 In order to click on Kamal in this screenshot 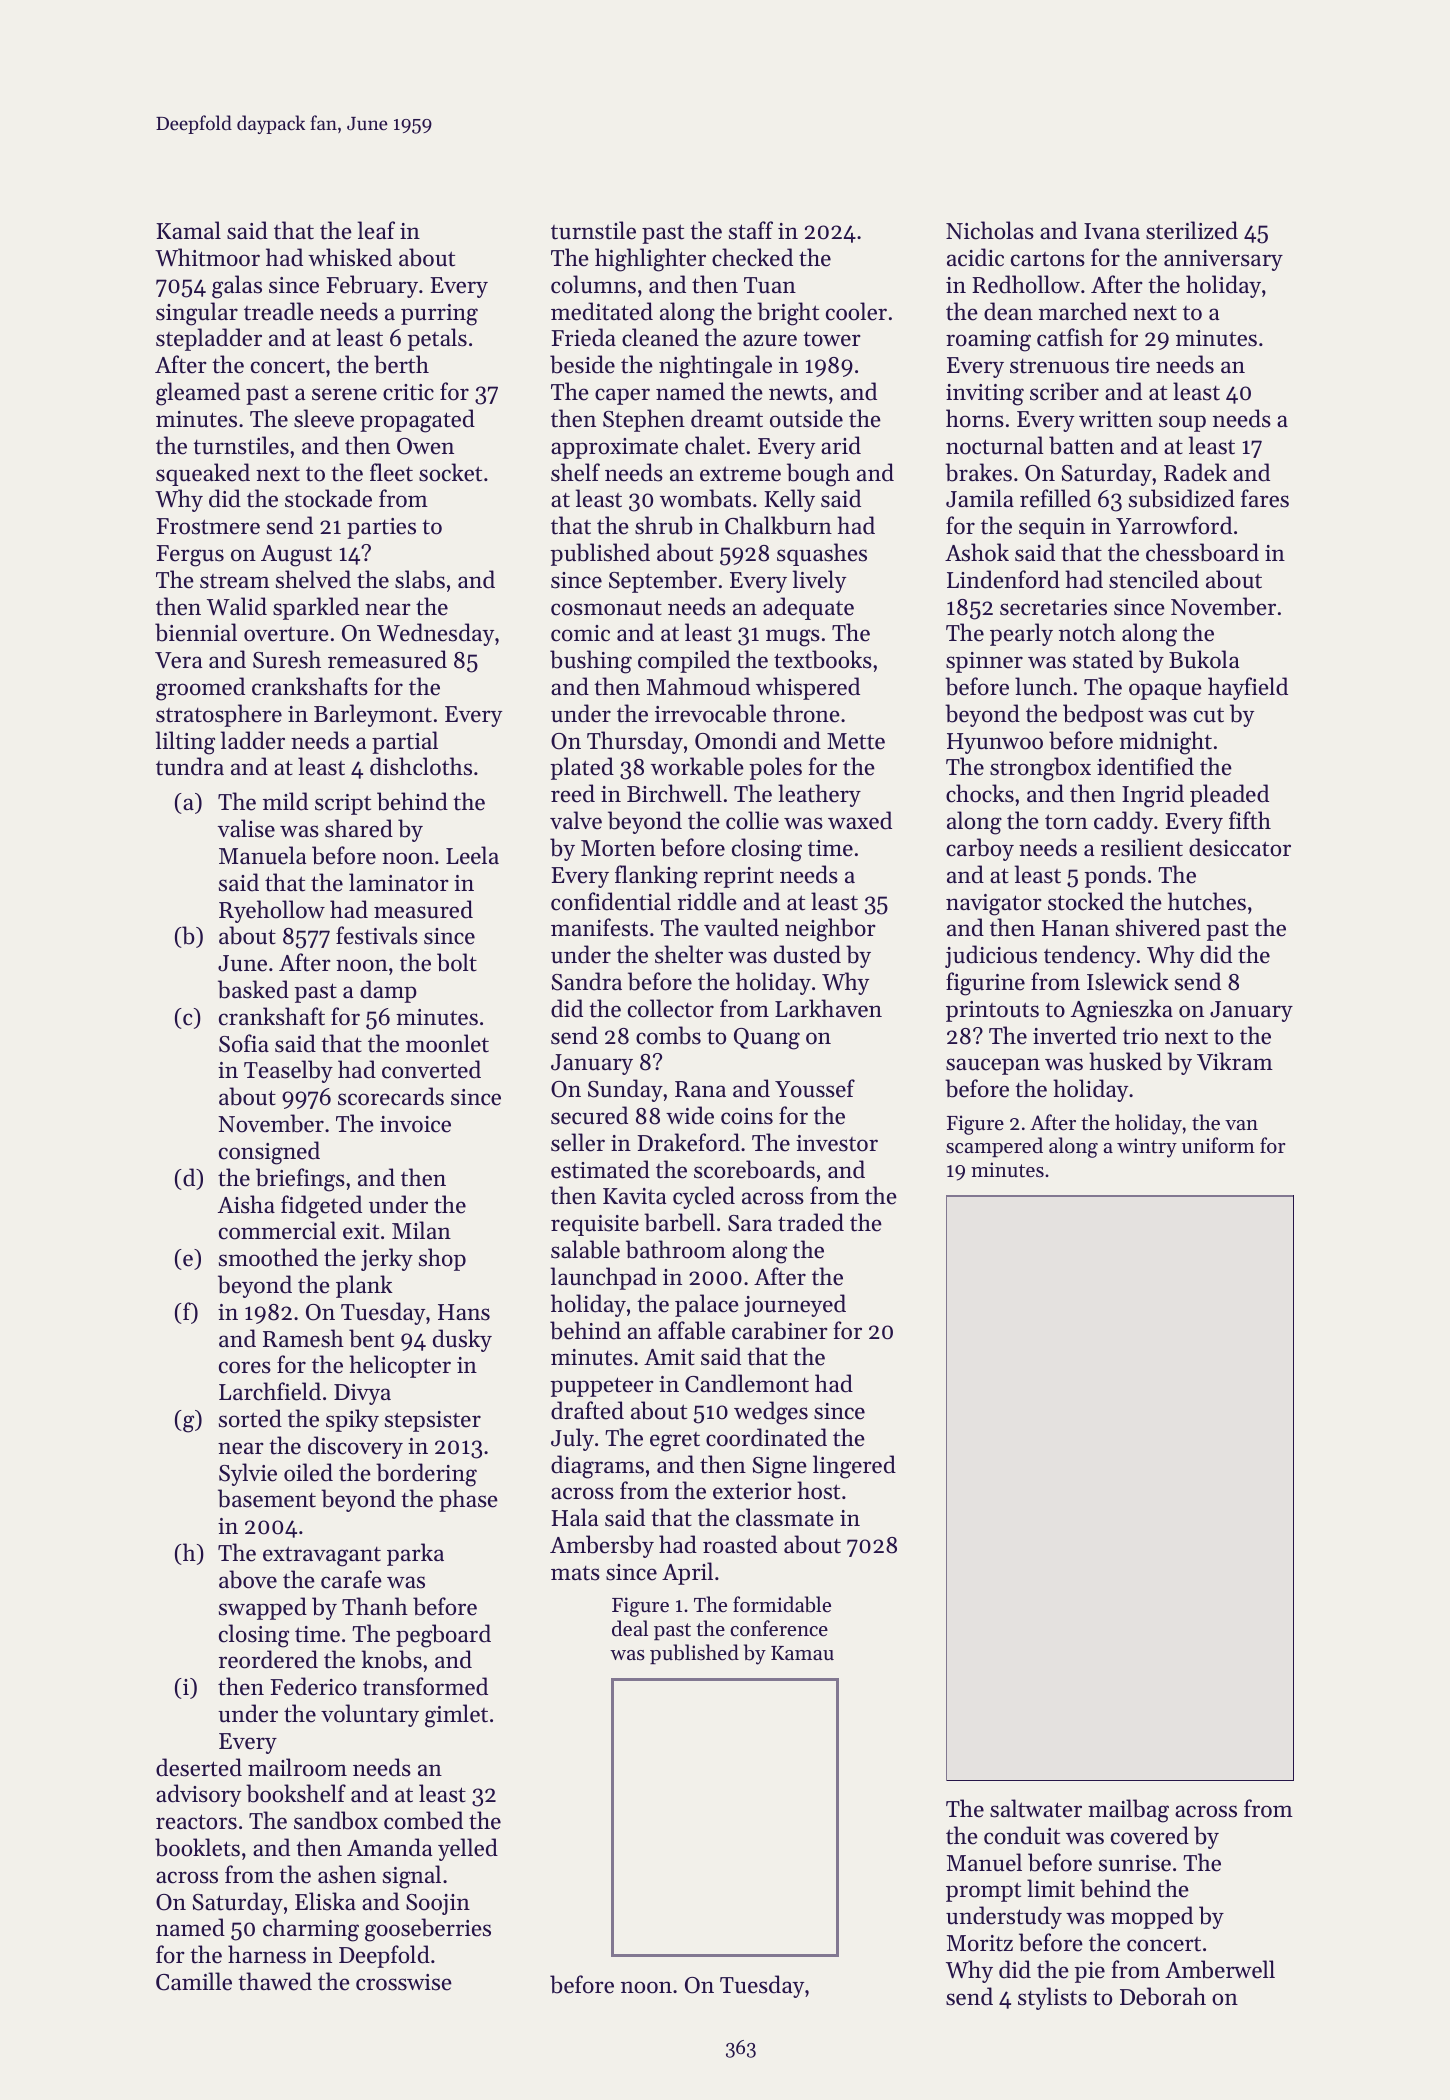, I will do `click(188, 230)`.
